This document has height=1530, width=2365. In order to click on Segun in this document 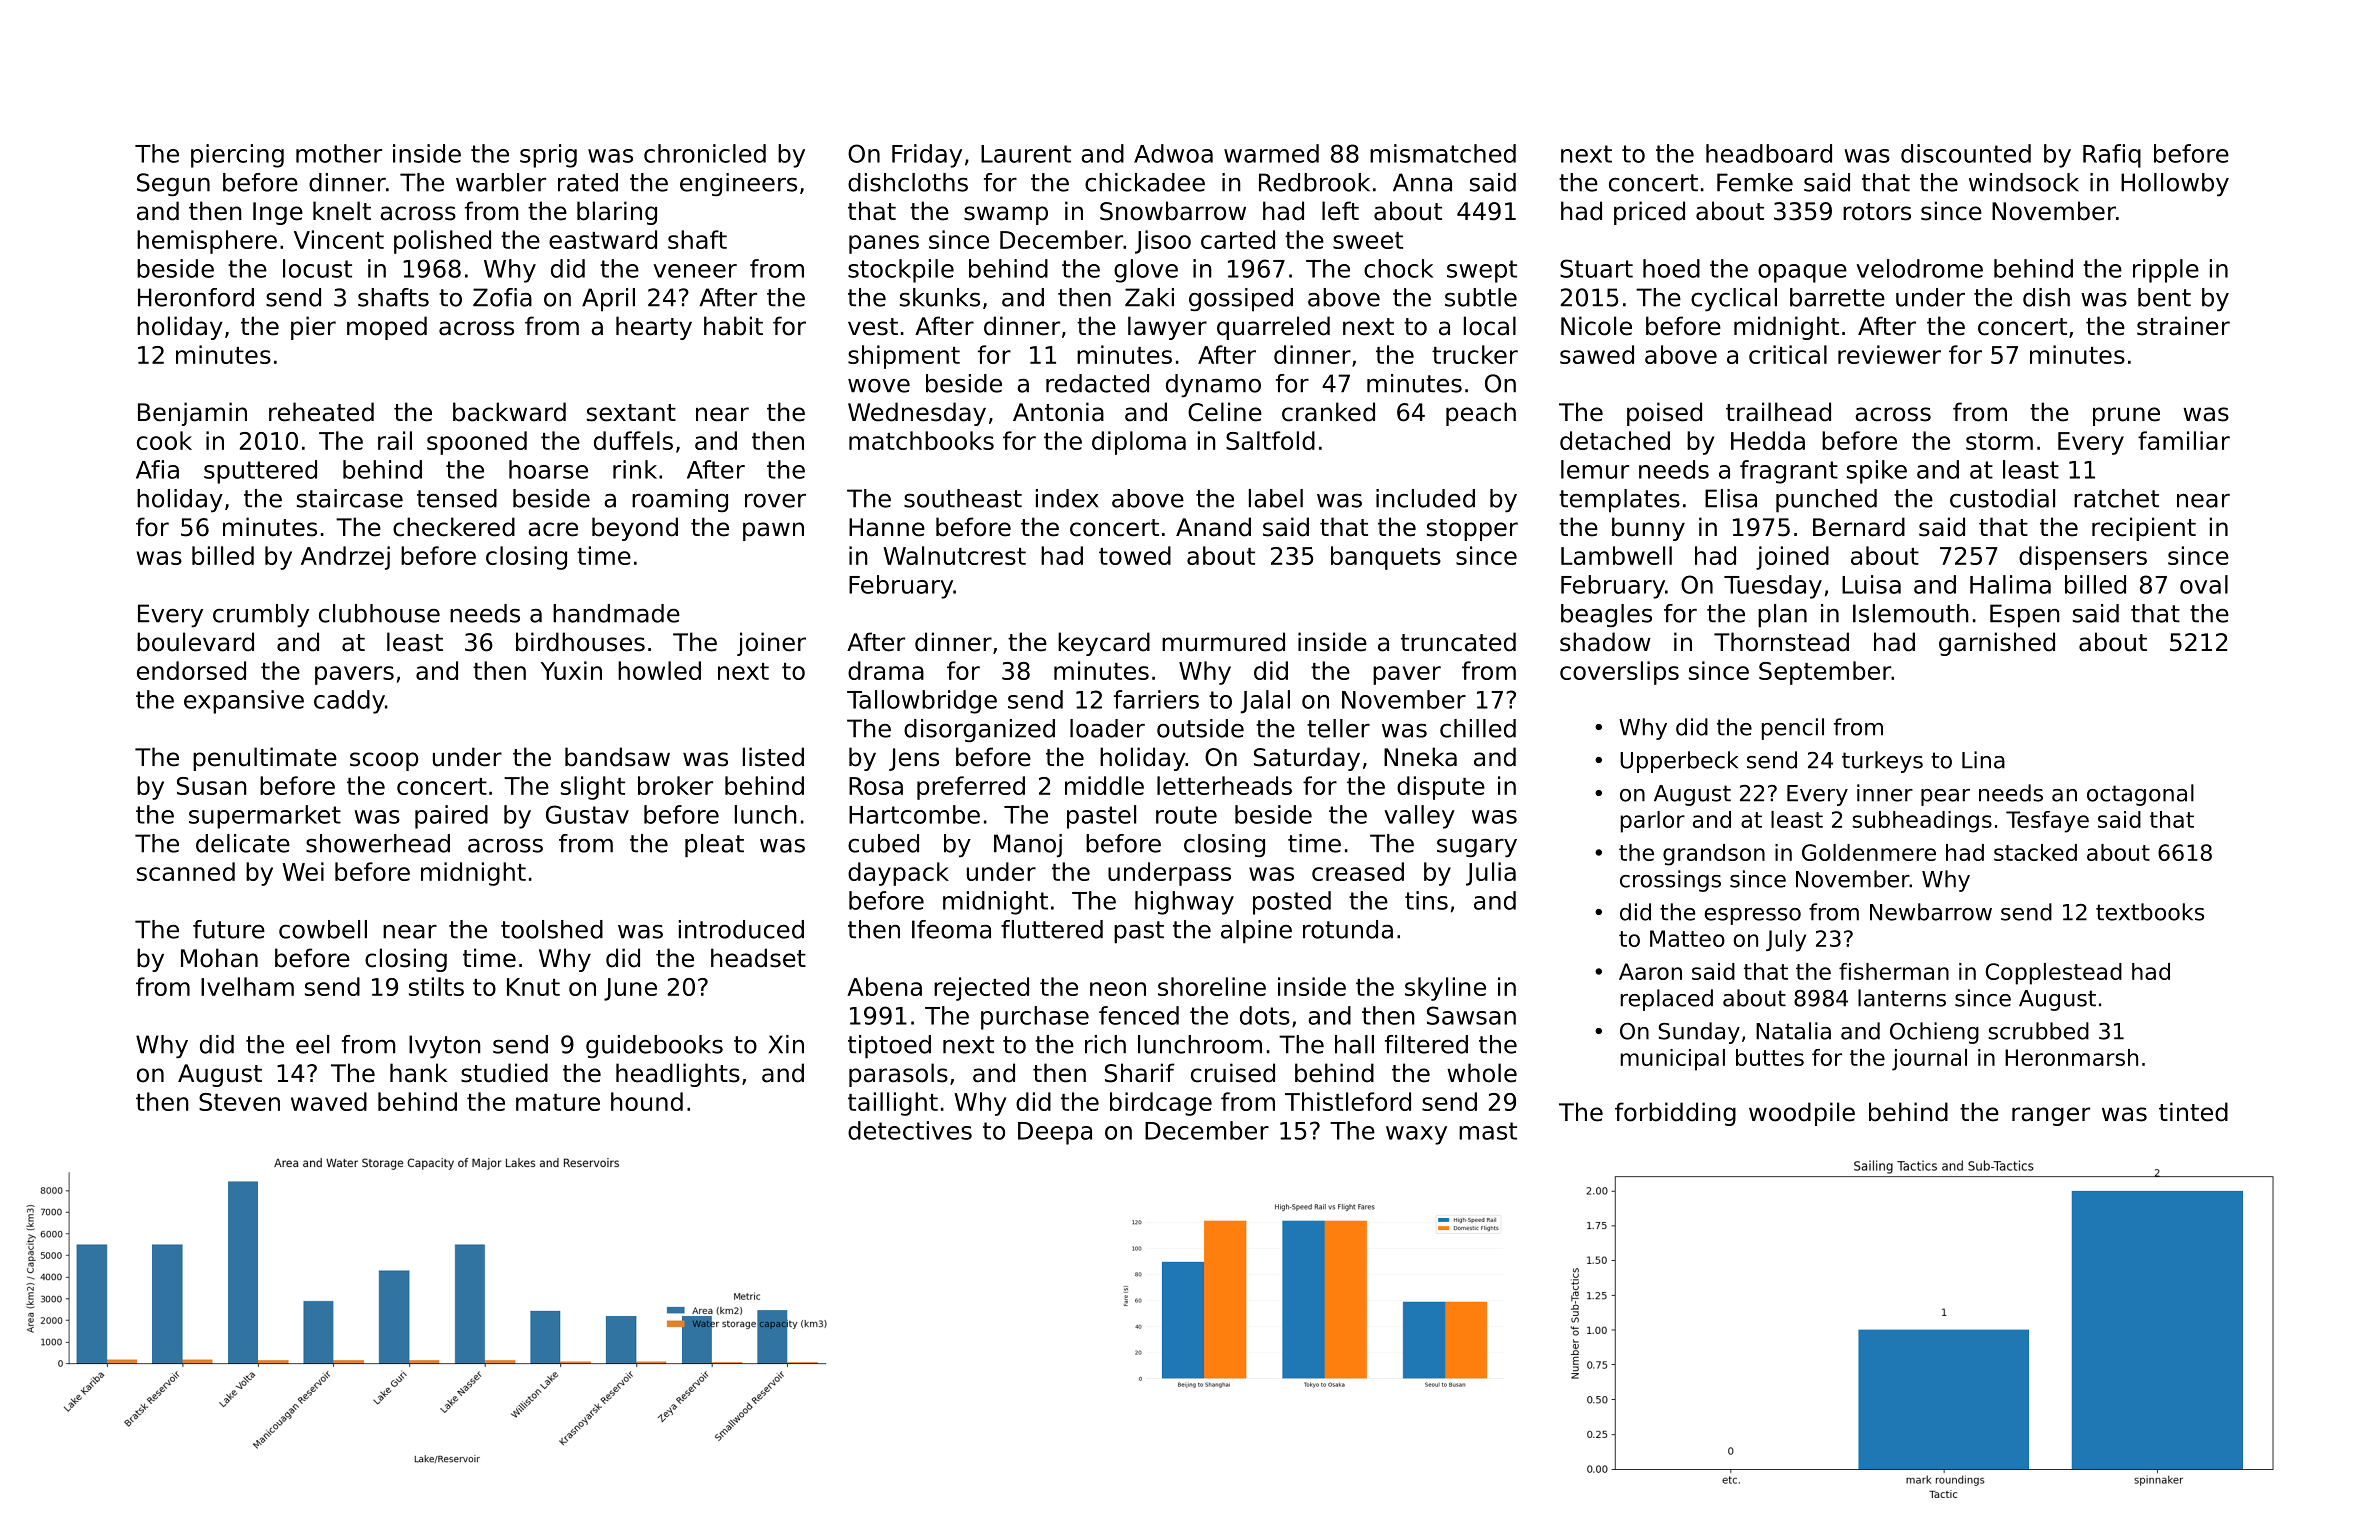, I will do `click(173, 184)`.
